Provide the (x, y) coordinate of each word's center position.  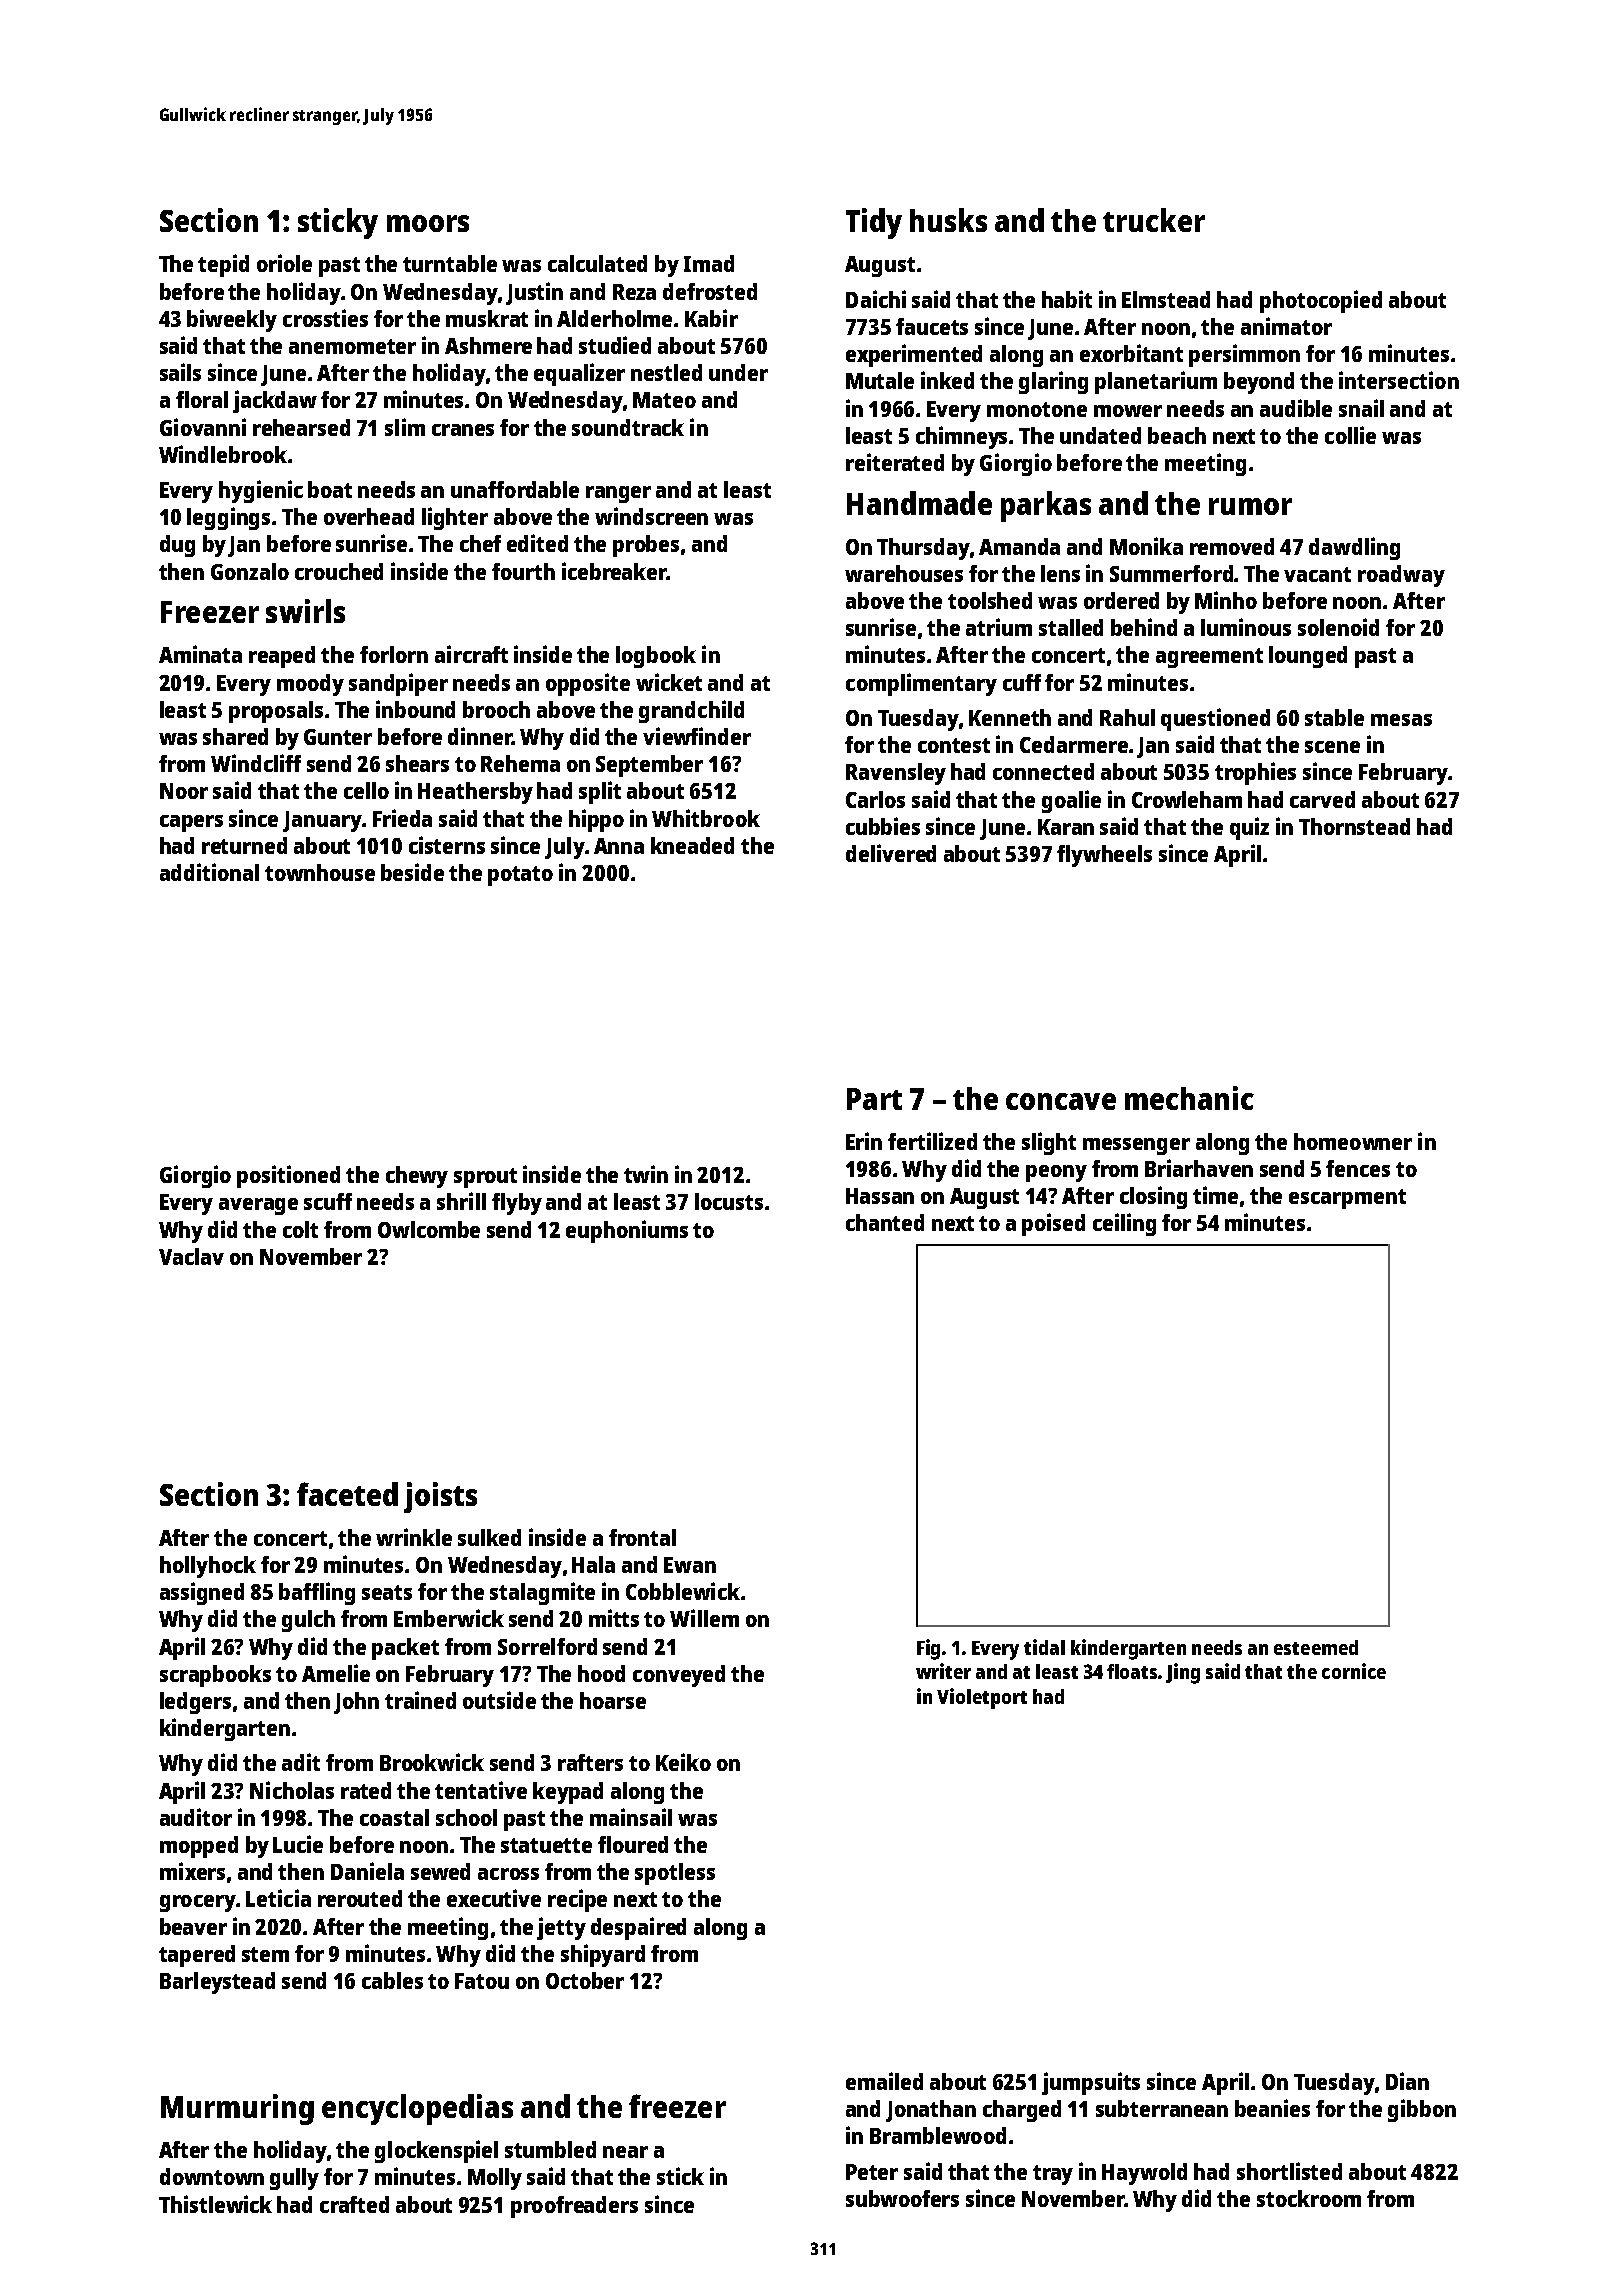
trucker (1154, 220)
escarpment (1347, 1199)
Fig (928, 1649)
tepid (223, 265)
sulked (489, 1537)
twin (646, 1174)
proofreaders (574, 2207)
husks (948, 220)
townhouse (320, 872)
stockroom (1309, 2198)
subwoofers (902, 2198)
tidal (1044, 1647)
